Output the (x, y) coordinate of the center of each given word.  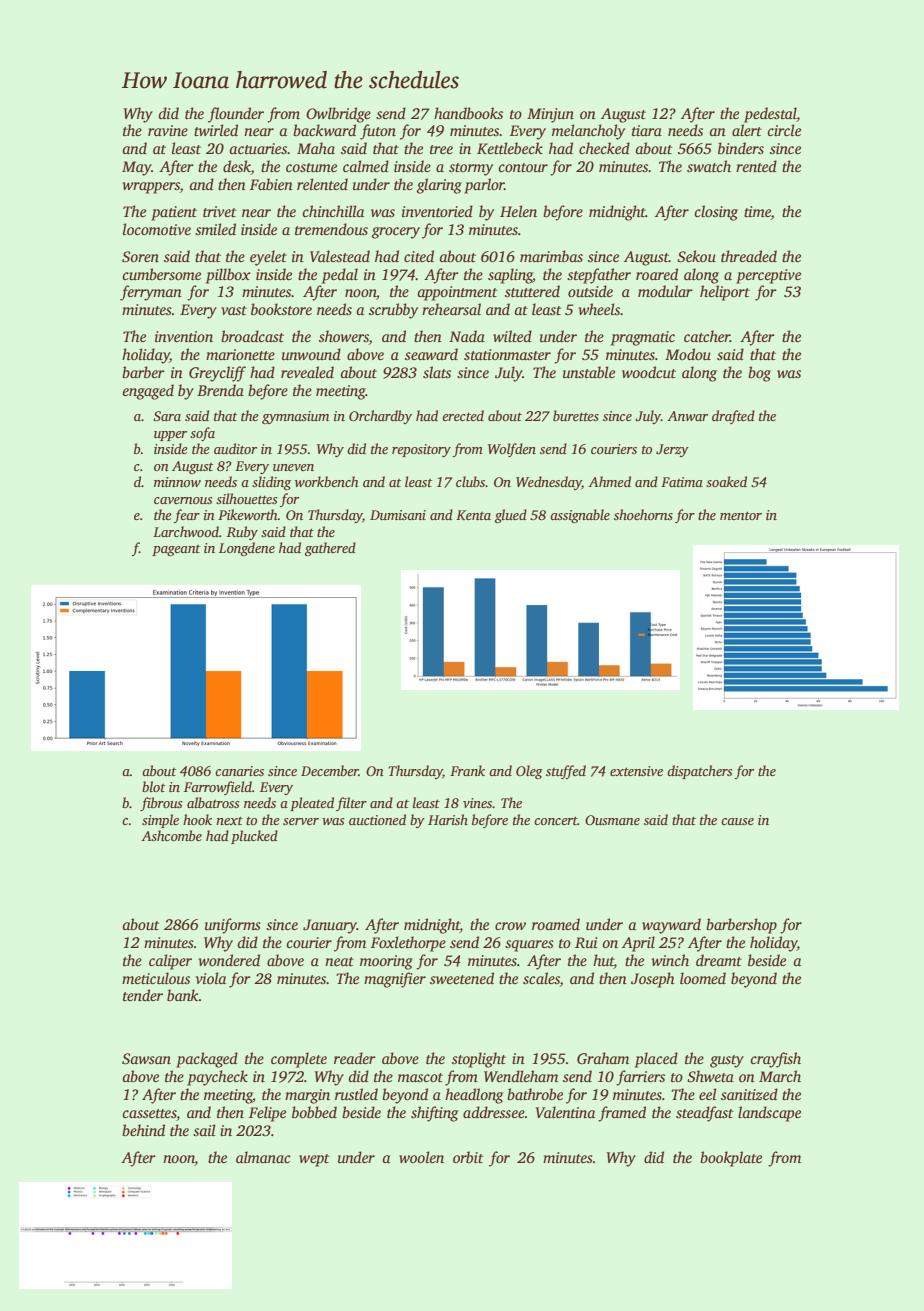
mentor (741, 515)
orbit (468, 1157)
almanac (263, 1157)
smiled (215, 229)
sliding (271, 483)
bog (759, 374)
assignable (580, 516)
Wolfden (512, 450)
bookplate (731, 1159)
